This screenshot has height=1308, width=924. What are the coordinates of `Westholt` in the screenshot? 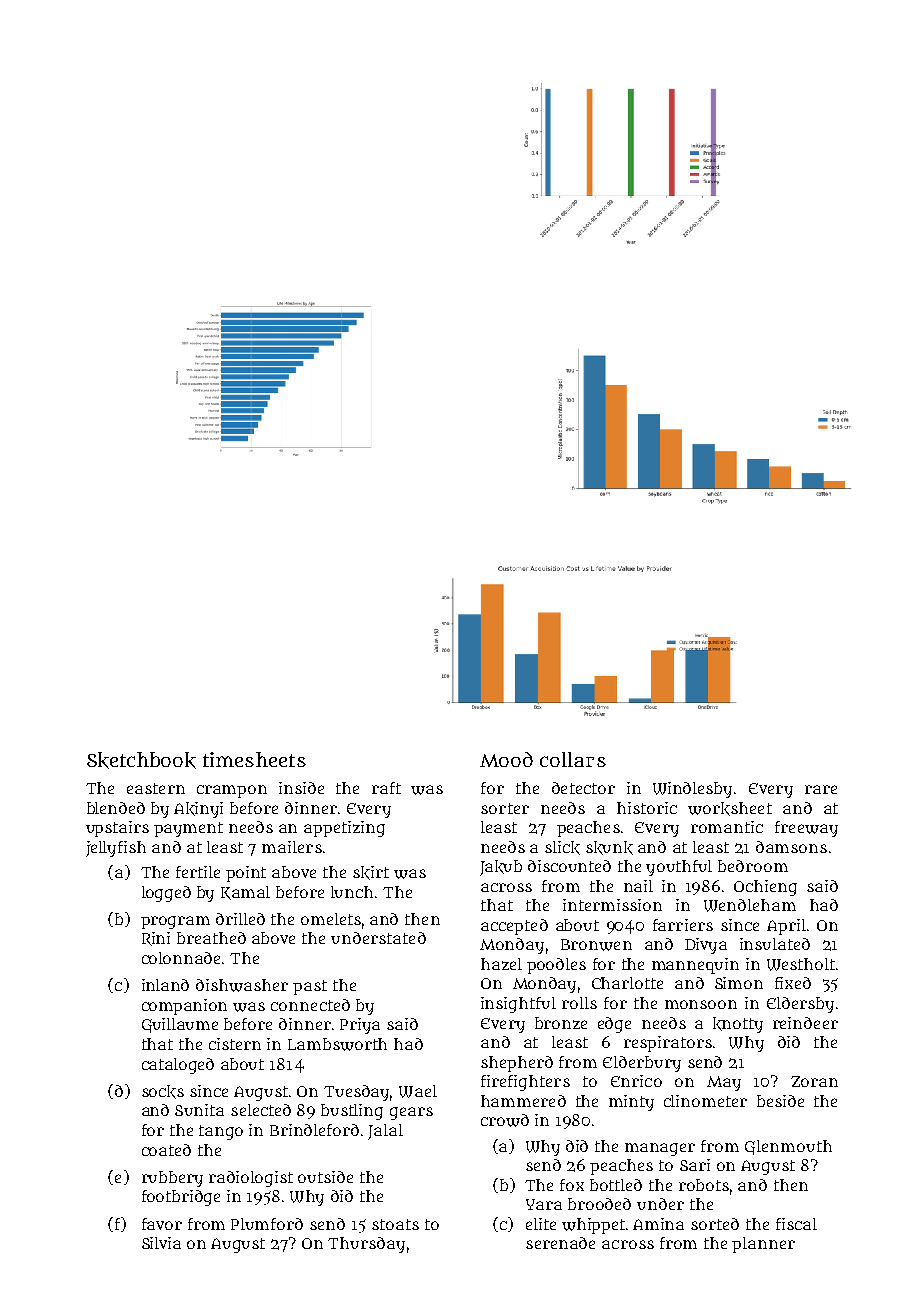 It's located at (801, 964).
